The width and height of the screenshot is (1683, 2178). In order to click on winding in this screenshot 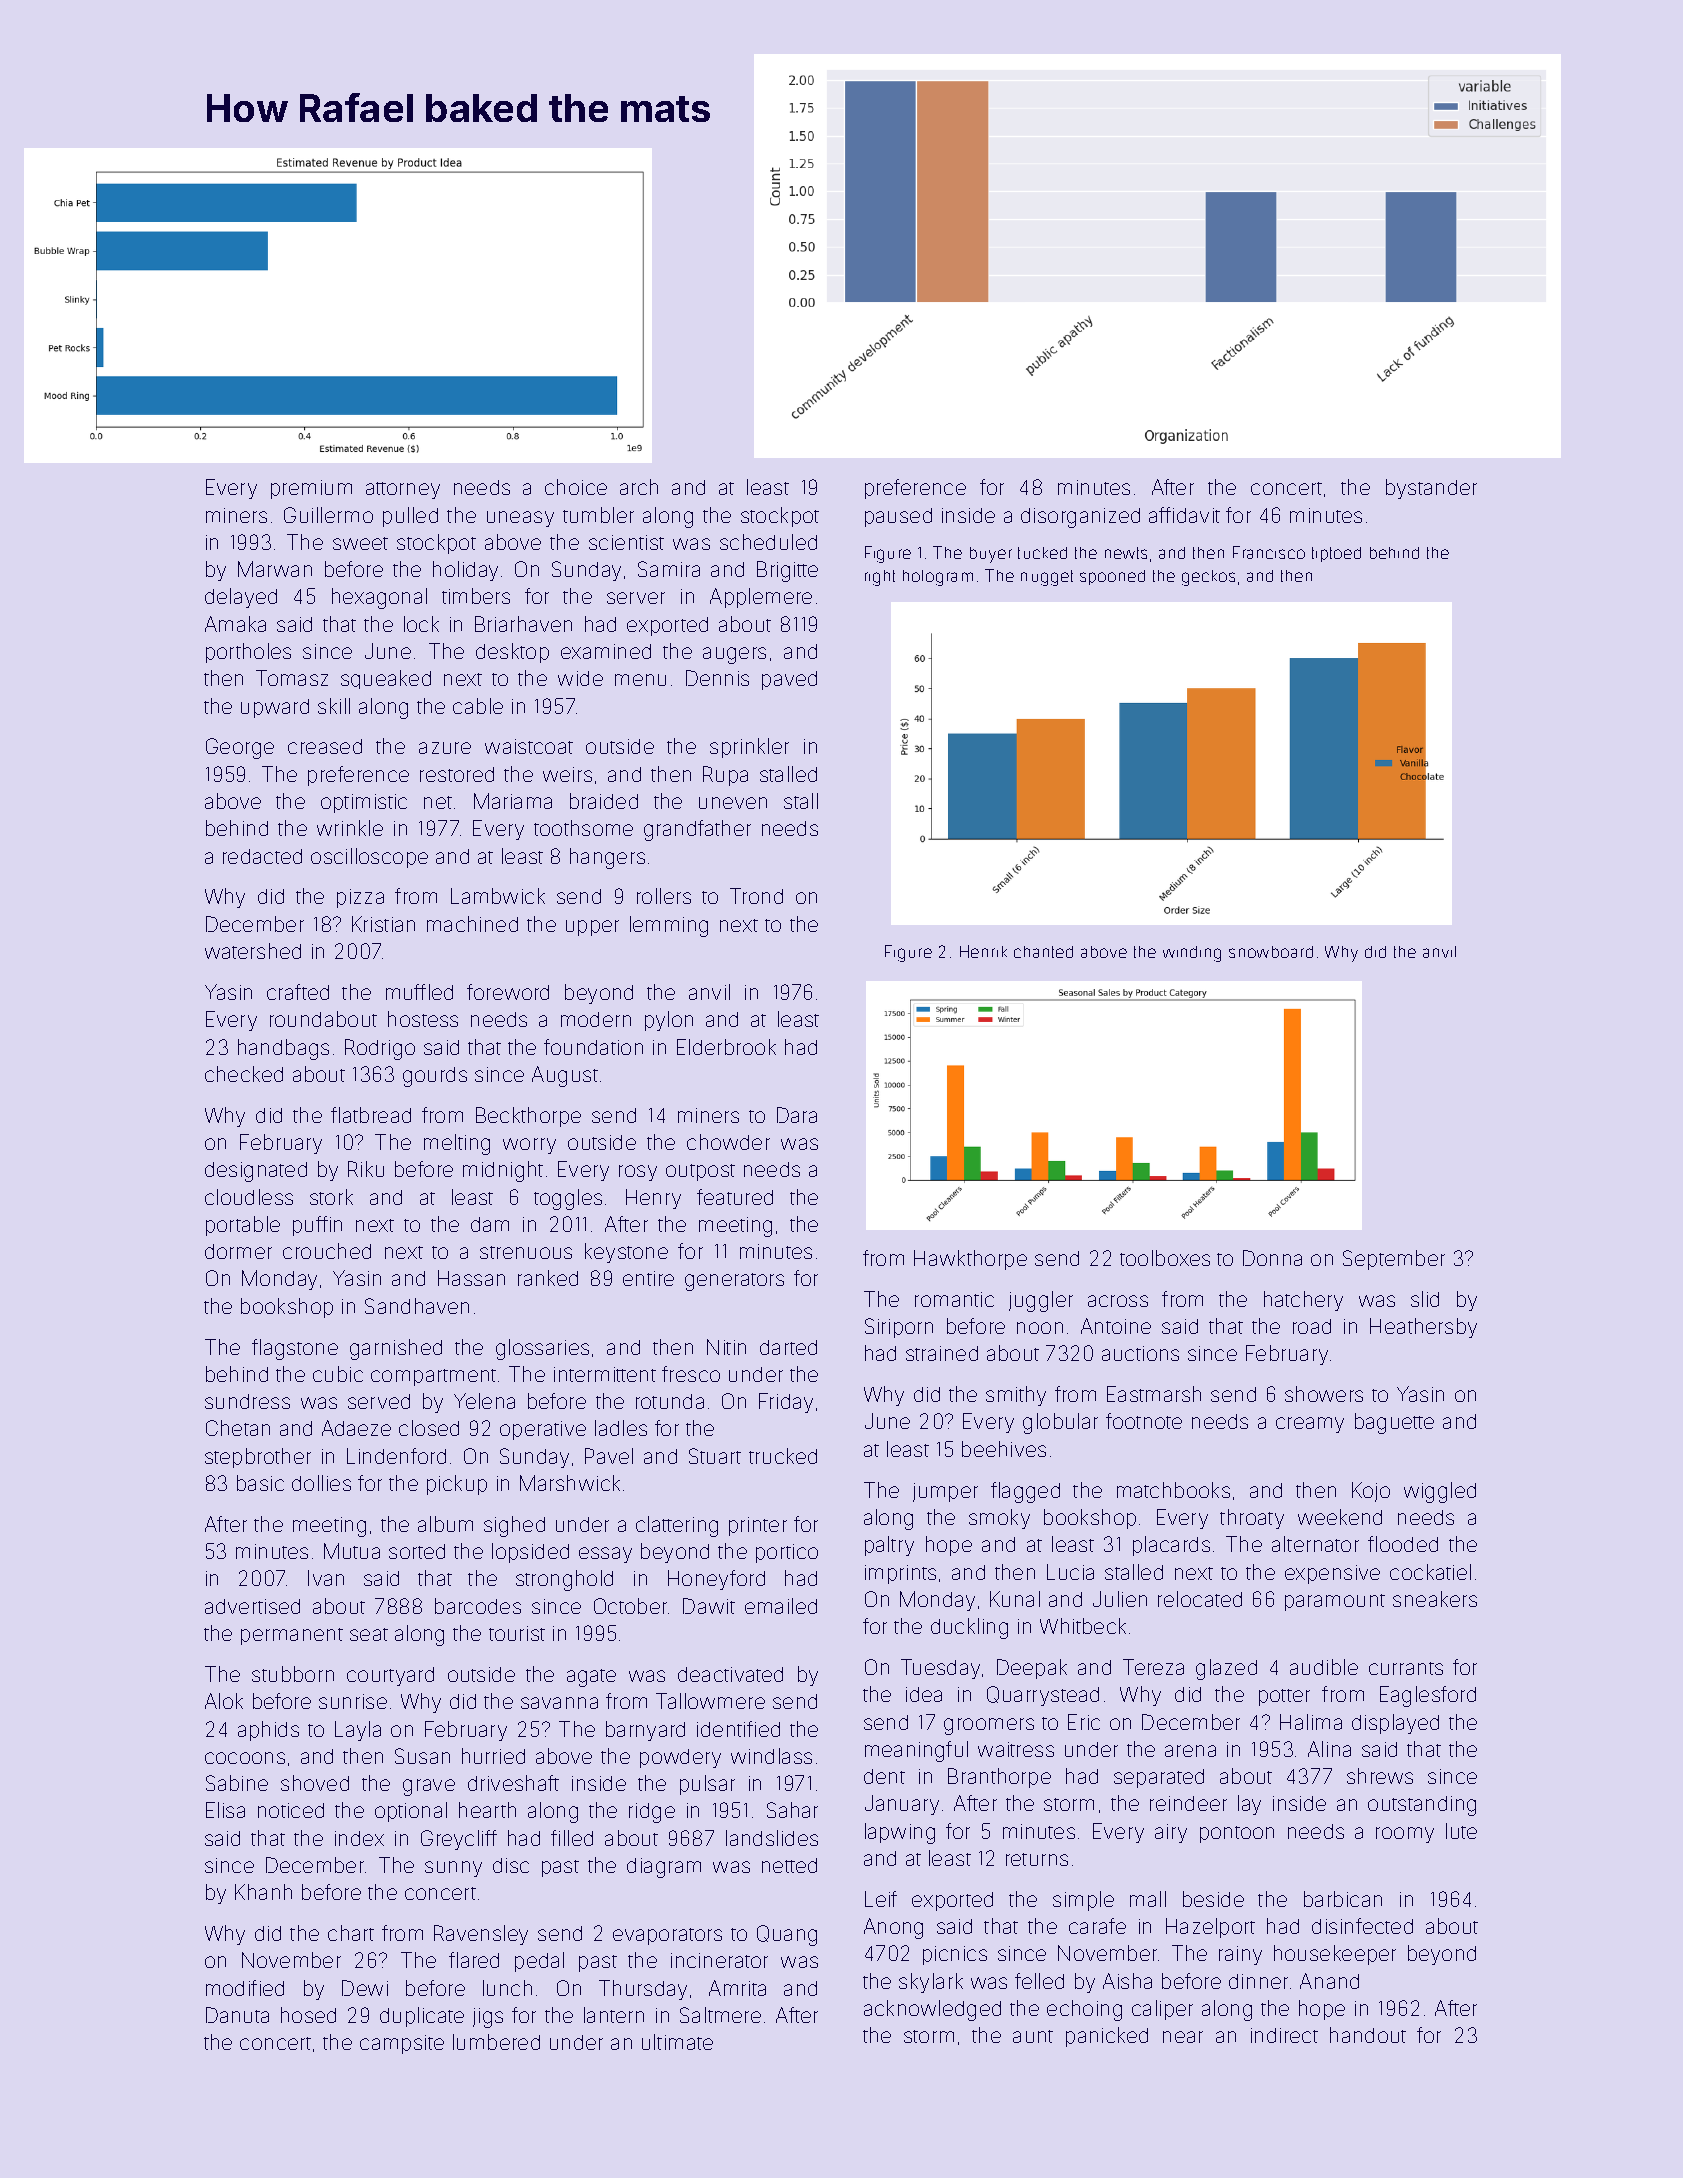, I will do `click(1192, 954)`.
